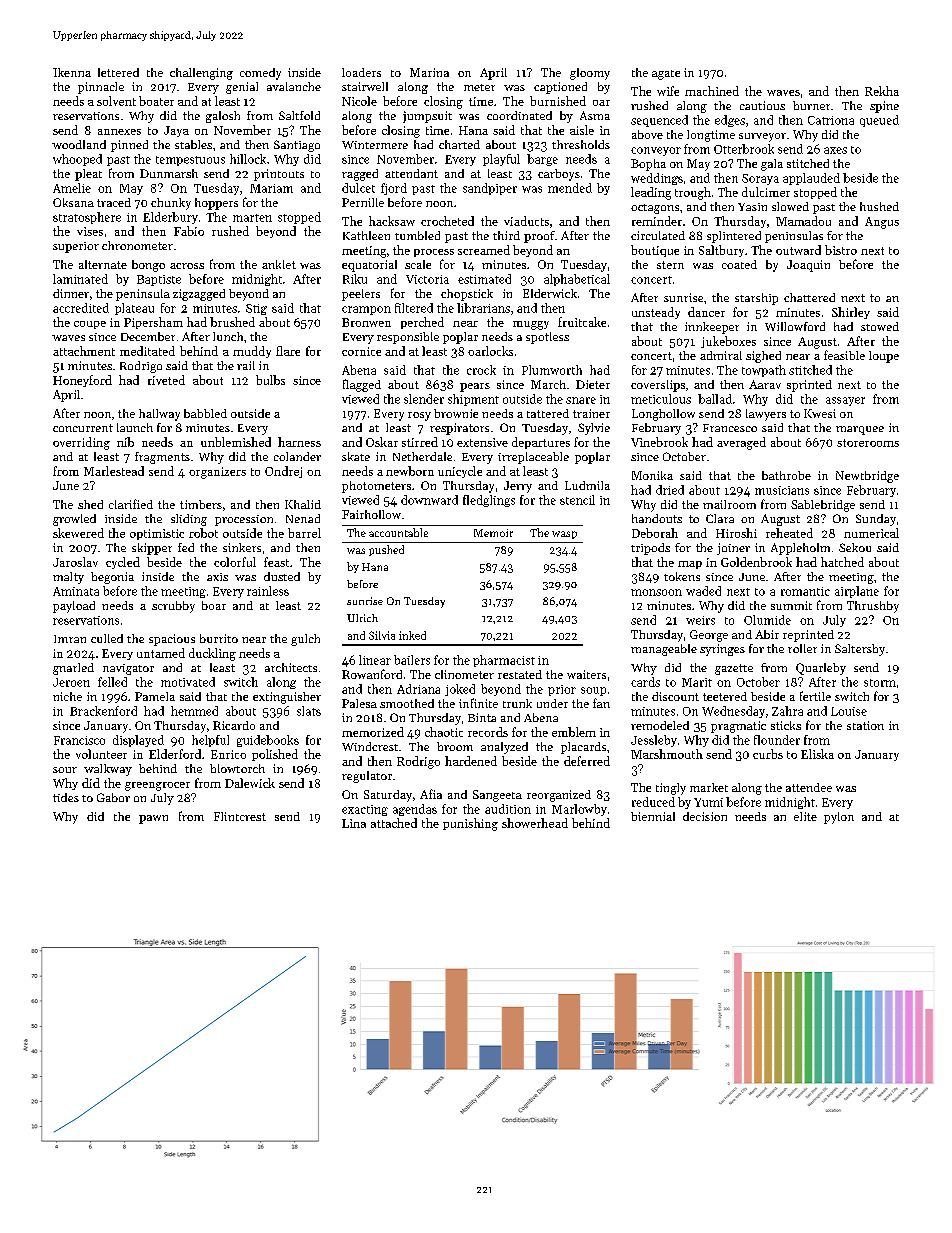 This screenshot has height=1233, width=952. What do you see at coordinates (72, 72) in the screenshot?
I see `Ikenna` at bounding box center [72, 72].
